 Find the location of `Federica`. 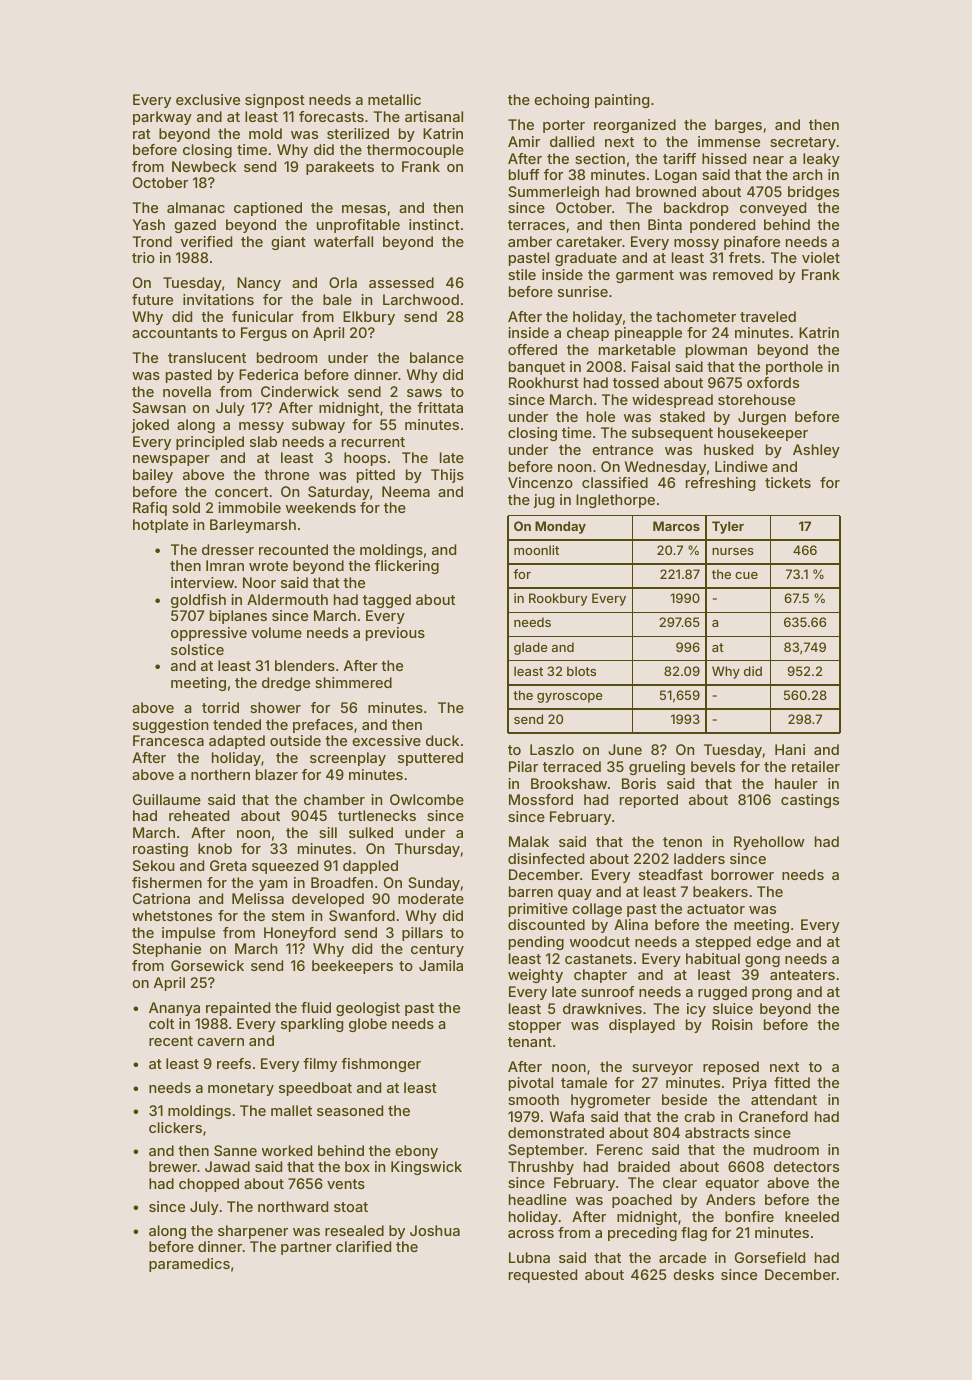

Federica is located at coordinates (268, 374).
